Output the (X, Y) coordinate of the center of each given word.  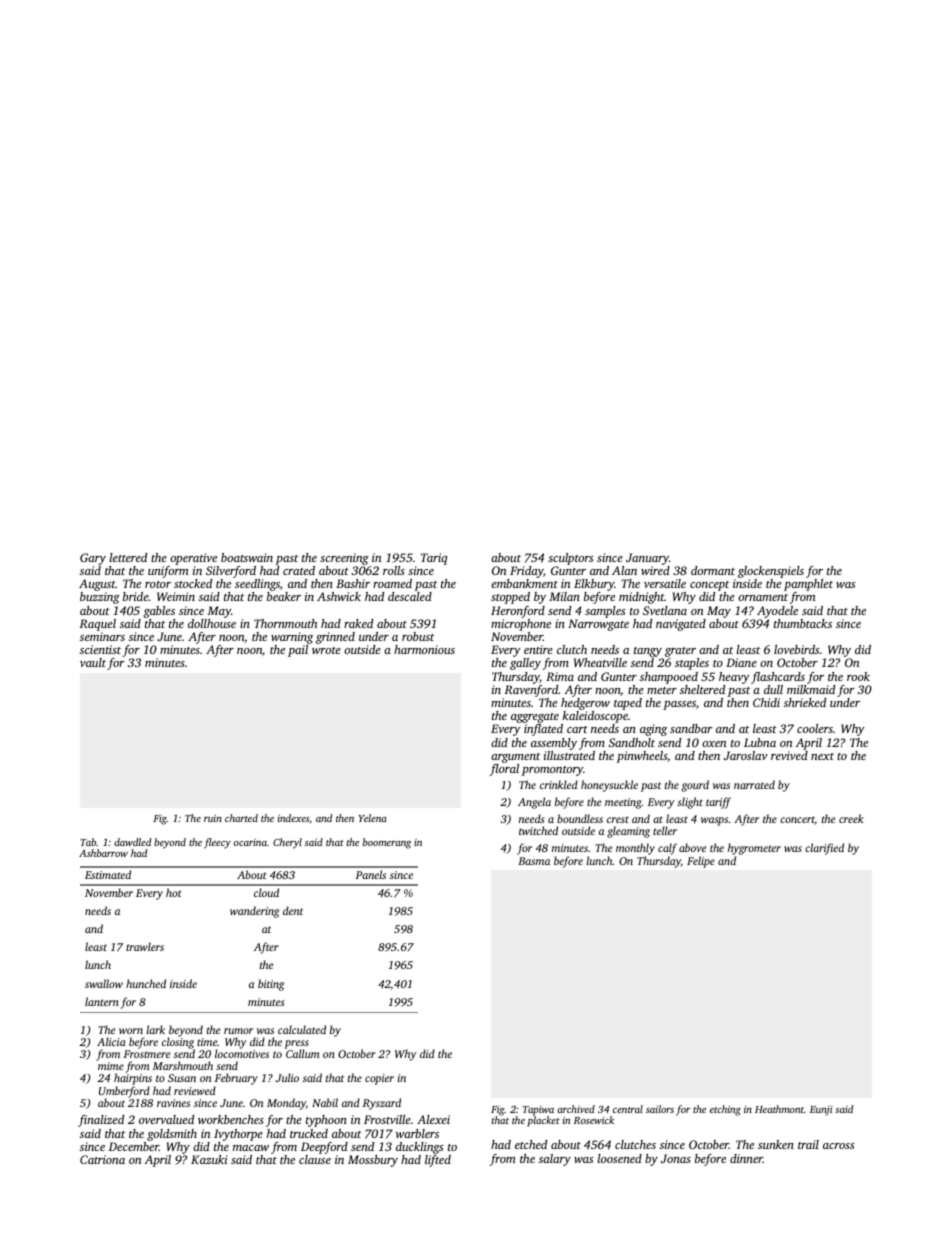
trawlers (145, 946)
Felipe (701, 862)
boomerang (387, 843)
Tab (88, 842)
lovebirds (796, 649)
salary (555, 1160)
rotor (158, 584)
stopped (510, 598)
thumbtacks (803, 623)
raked (358, 623)
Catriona (102, 1159)
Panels (371, 874)
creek (851, 818)
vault (93, 662)
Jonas (676, 1158)
